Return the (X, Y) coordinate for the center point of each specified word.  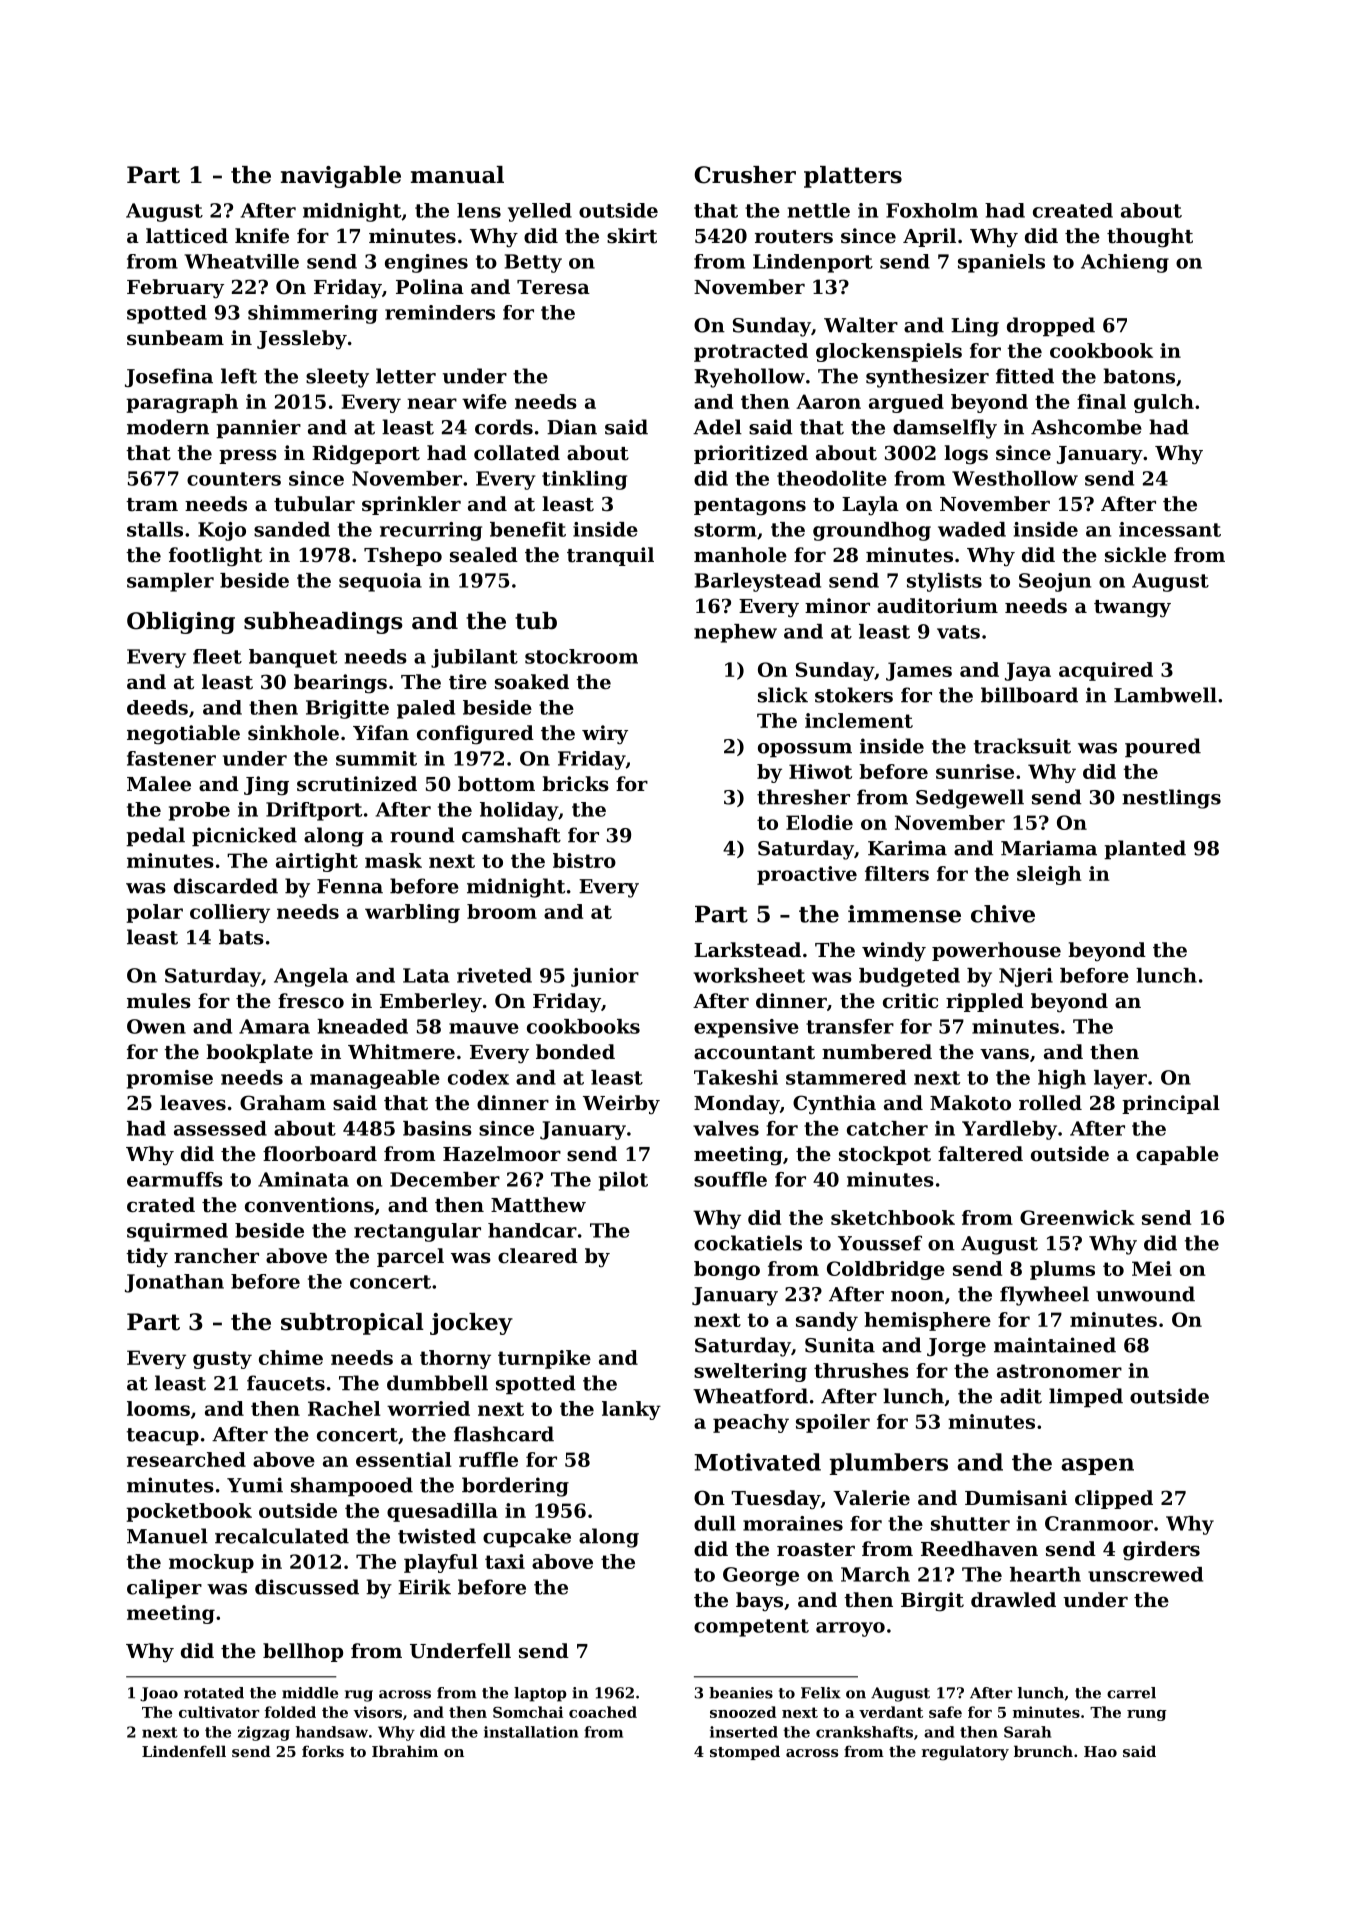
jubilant (474, 658)
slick (783, 695)
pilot (623, 1181)
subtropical (352, 1324)
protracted (751, 352)
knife (262, 236)
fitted (1025, 376)
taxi (505, 1561)
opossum (805, 750)
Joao (159, 1694)
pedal (155, 837)
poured (1163, 748)
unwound (1145, 1294)
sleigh (1049, 875)
